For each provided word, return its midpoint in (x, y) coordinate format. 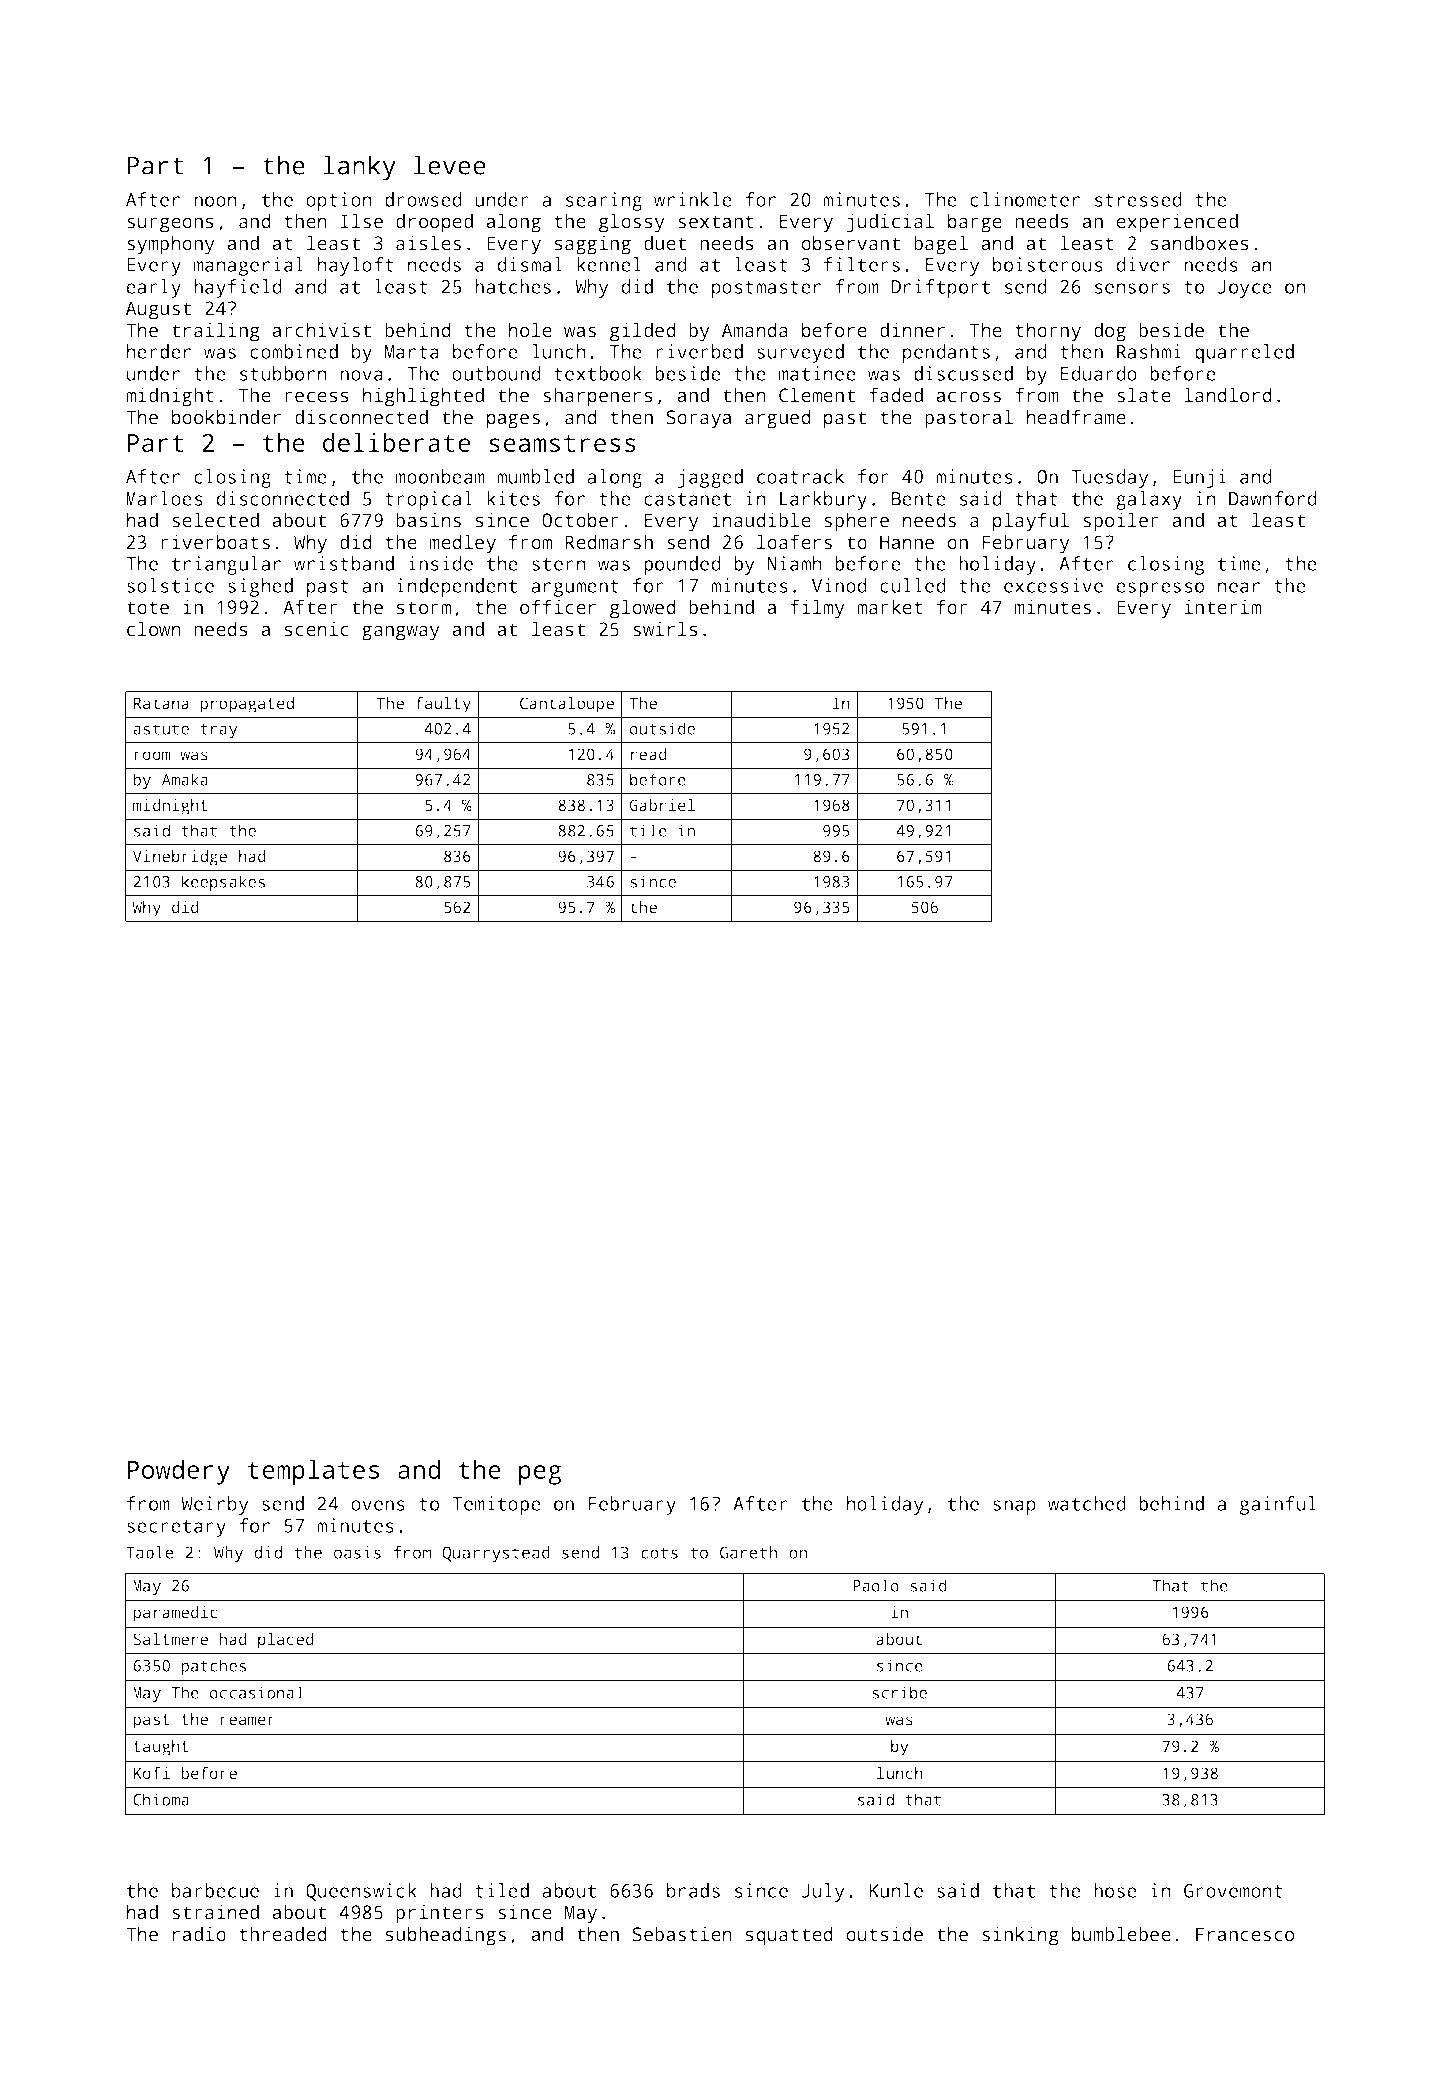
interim (1223, 607)
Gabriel (662, 805)
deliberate (397, 442)
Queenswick (361, 1892)
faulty (443, 705)
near (1239, 587)
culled (913, 585)
